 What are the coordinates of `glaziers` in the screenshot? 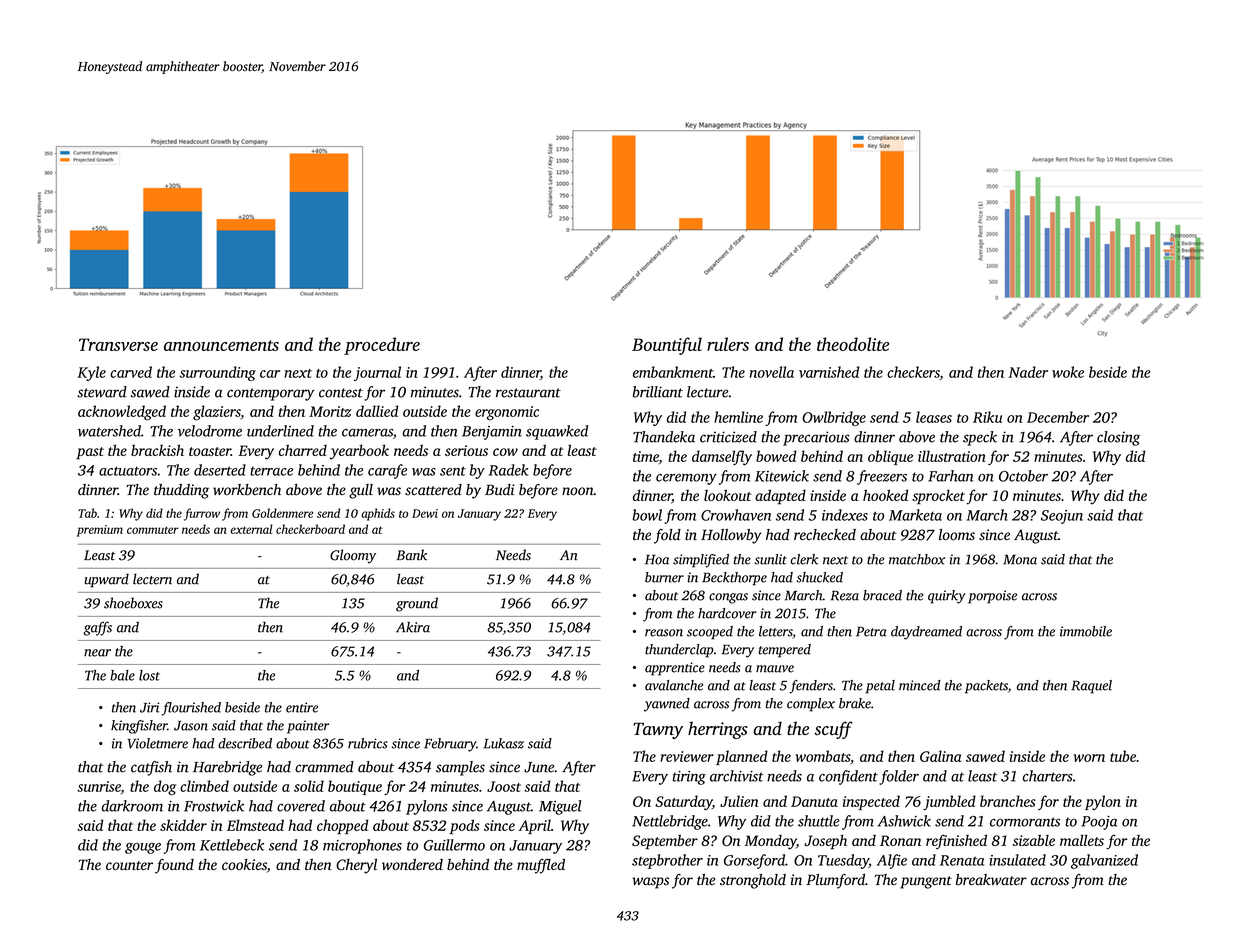 It's located at (217, 413).
